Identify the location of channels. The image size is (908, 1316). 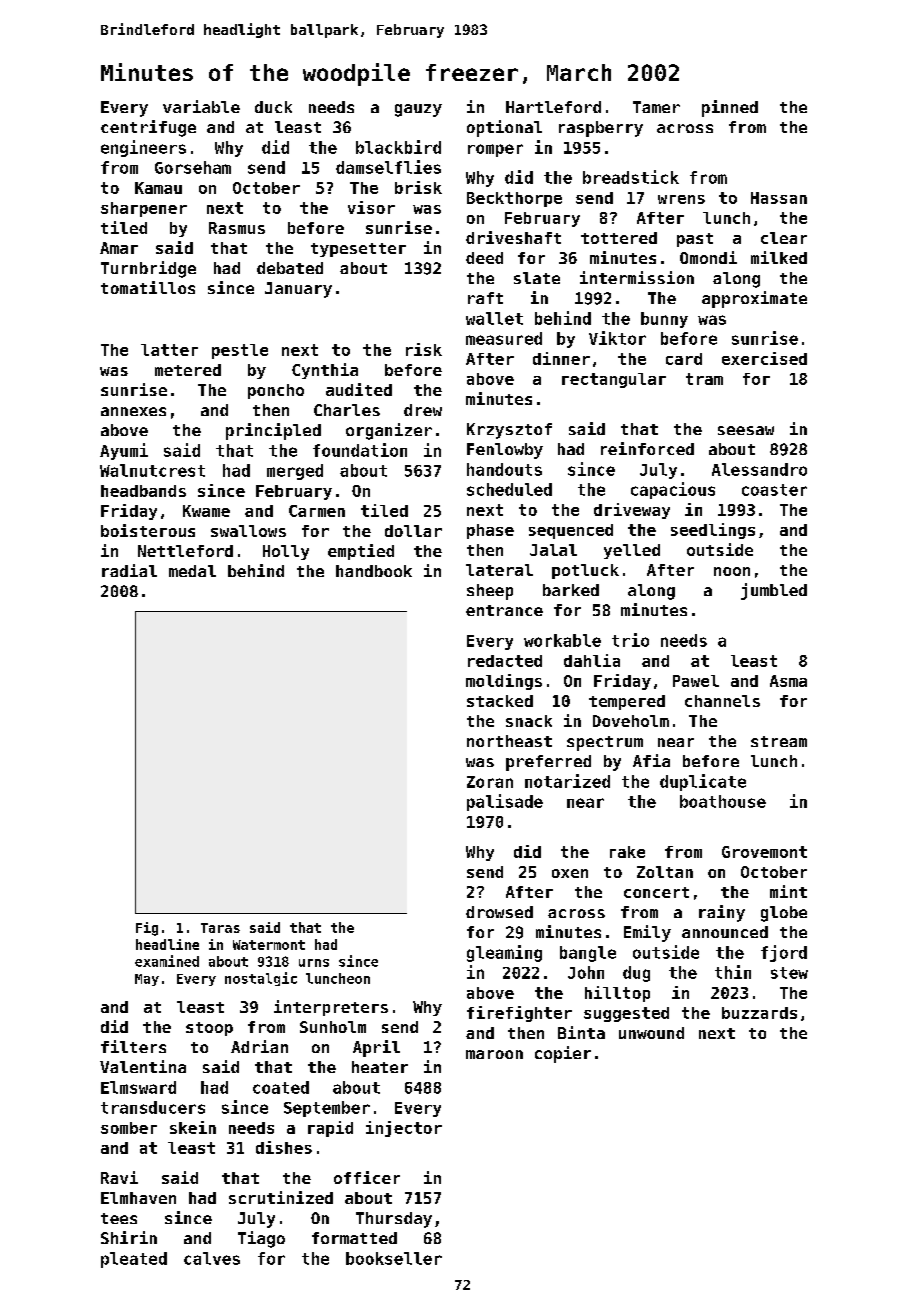
(722, 701).
